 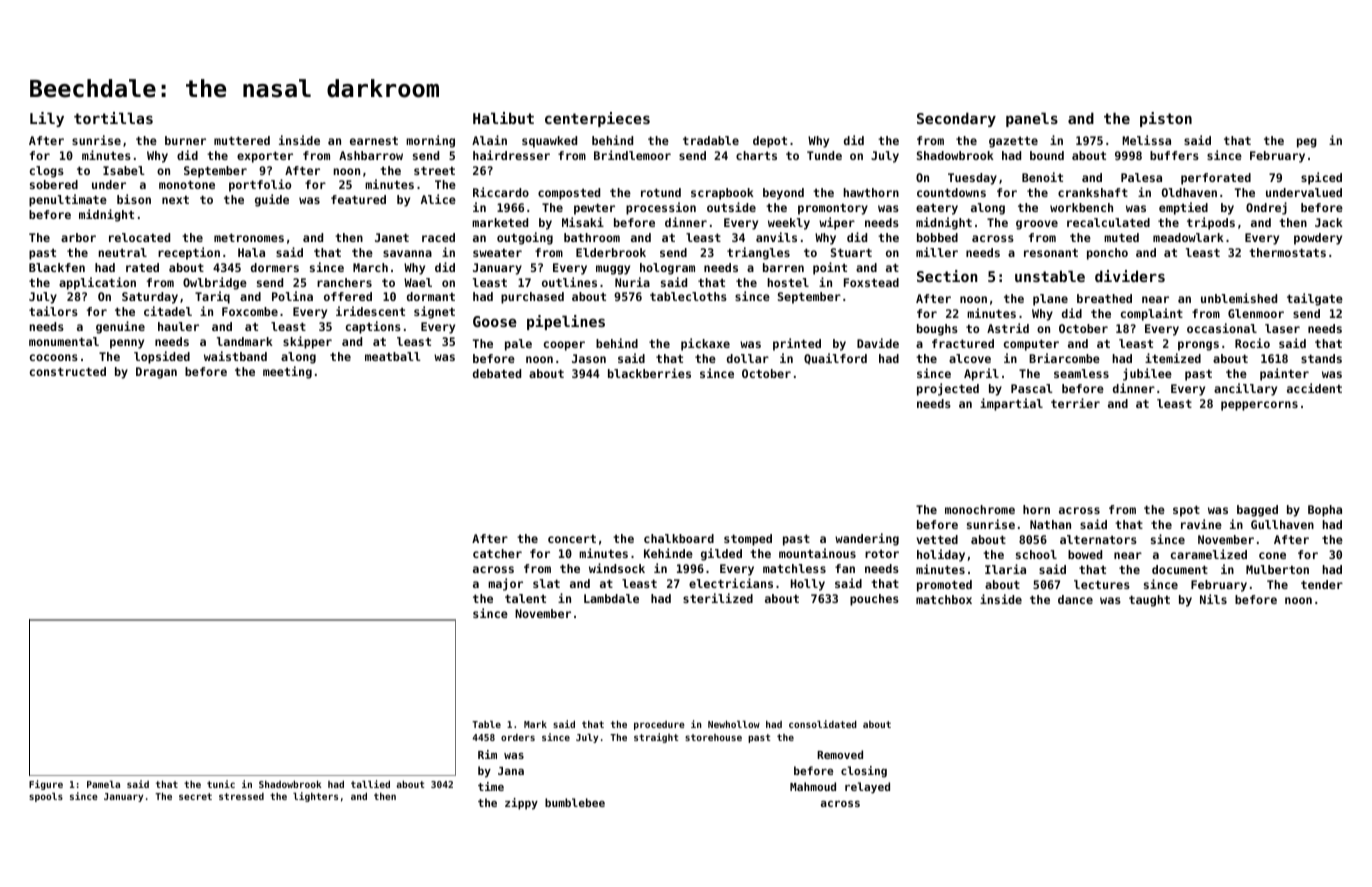 I want to click on bumblebee, so click(x=575, y=802).
